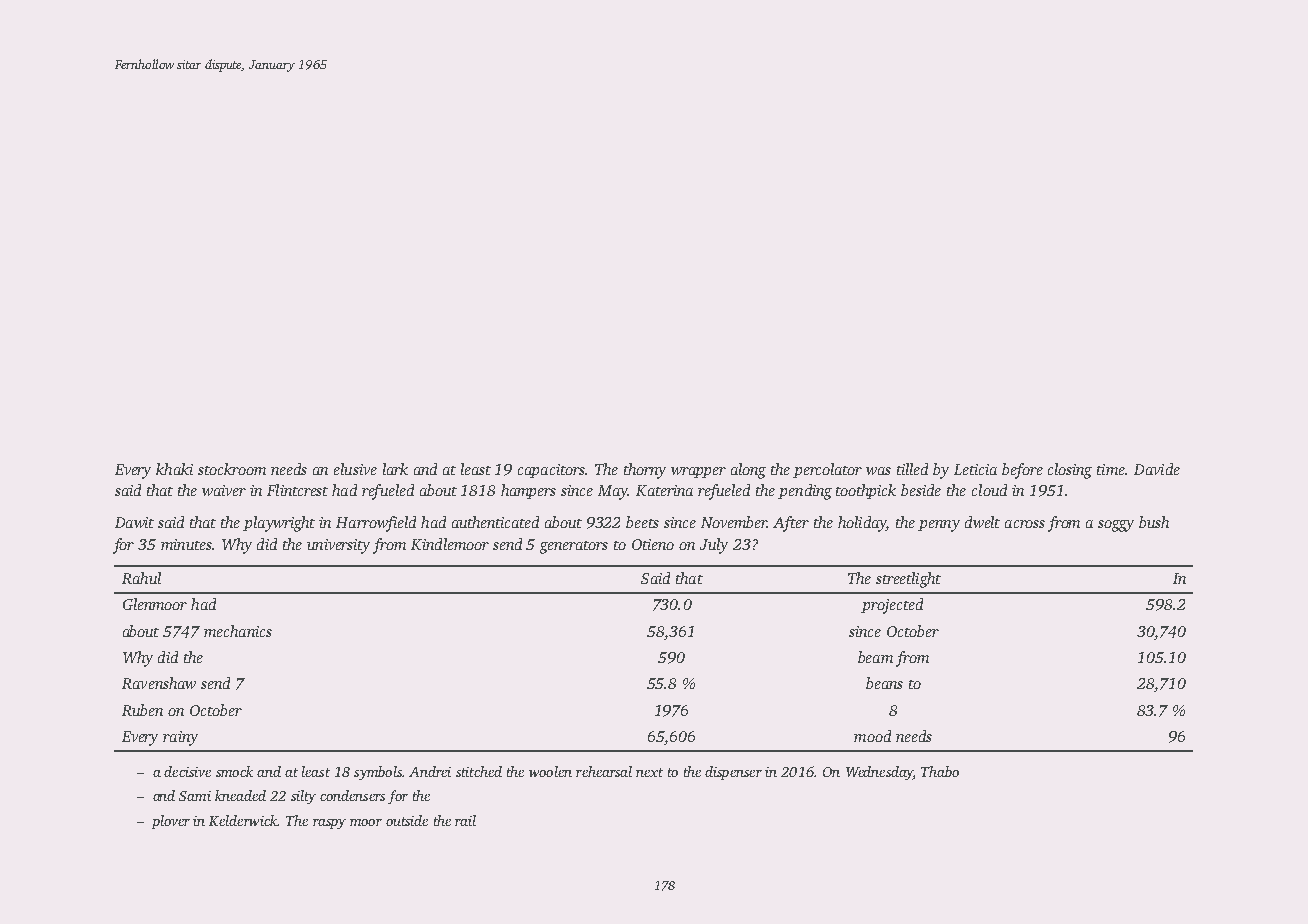  I want to click on beets, so click(642, 522).
